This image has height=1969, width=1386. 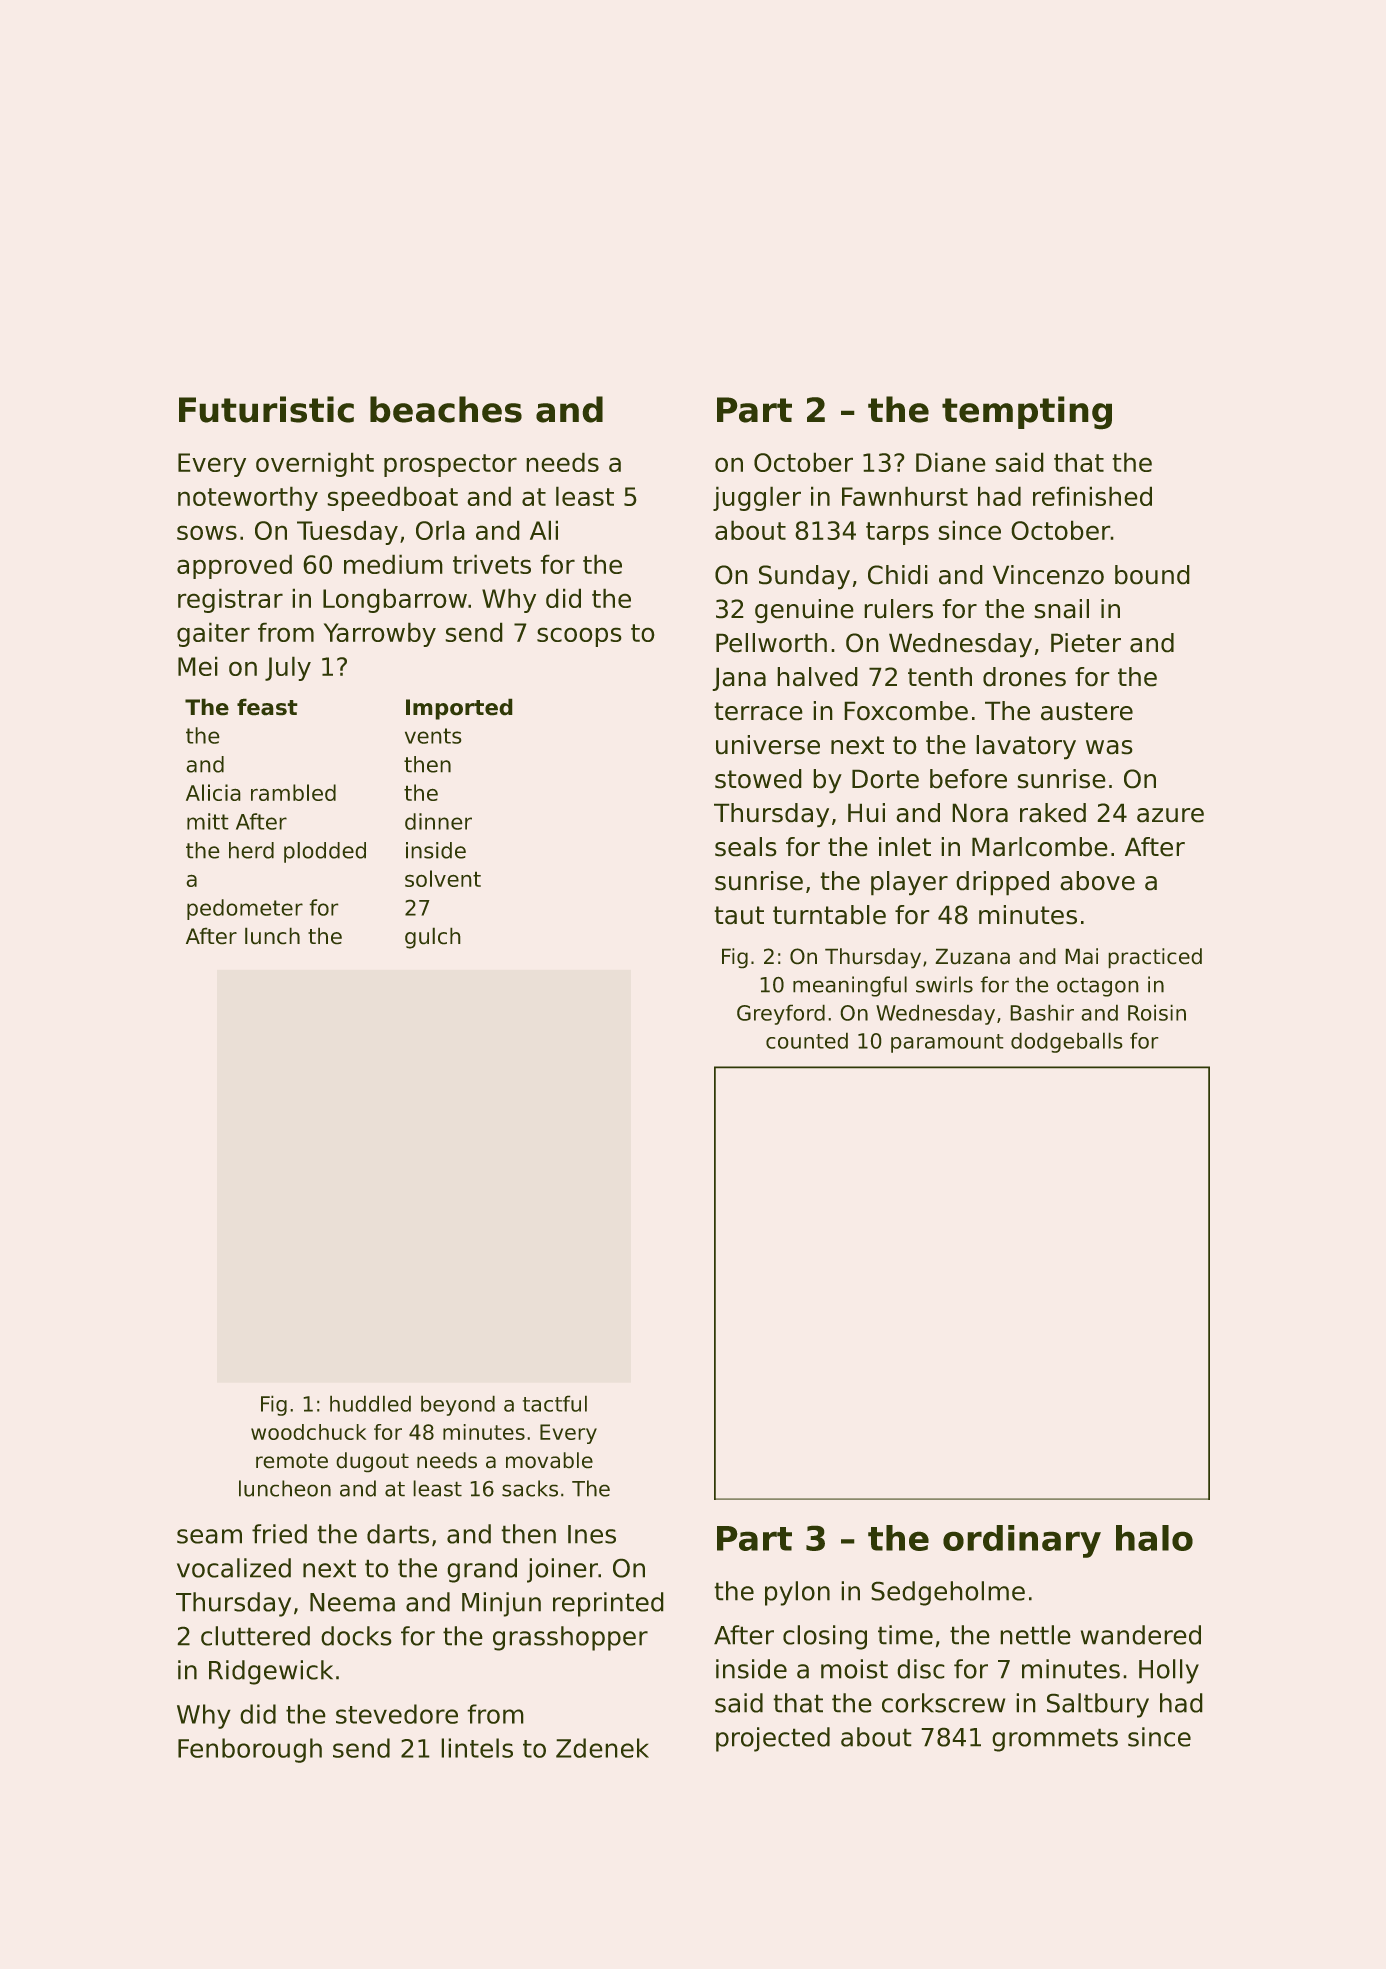 What do you see at coordinates (1027, 413) in the image?
I see `tempting` at bounding box center [1027, 413].
